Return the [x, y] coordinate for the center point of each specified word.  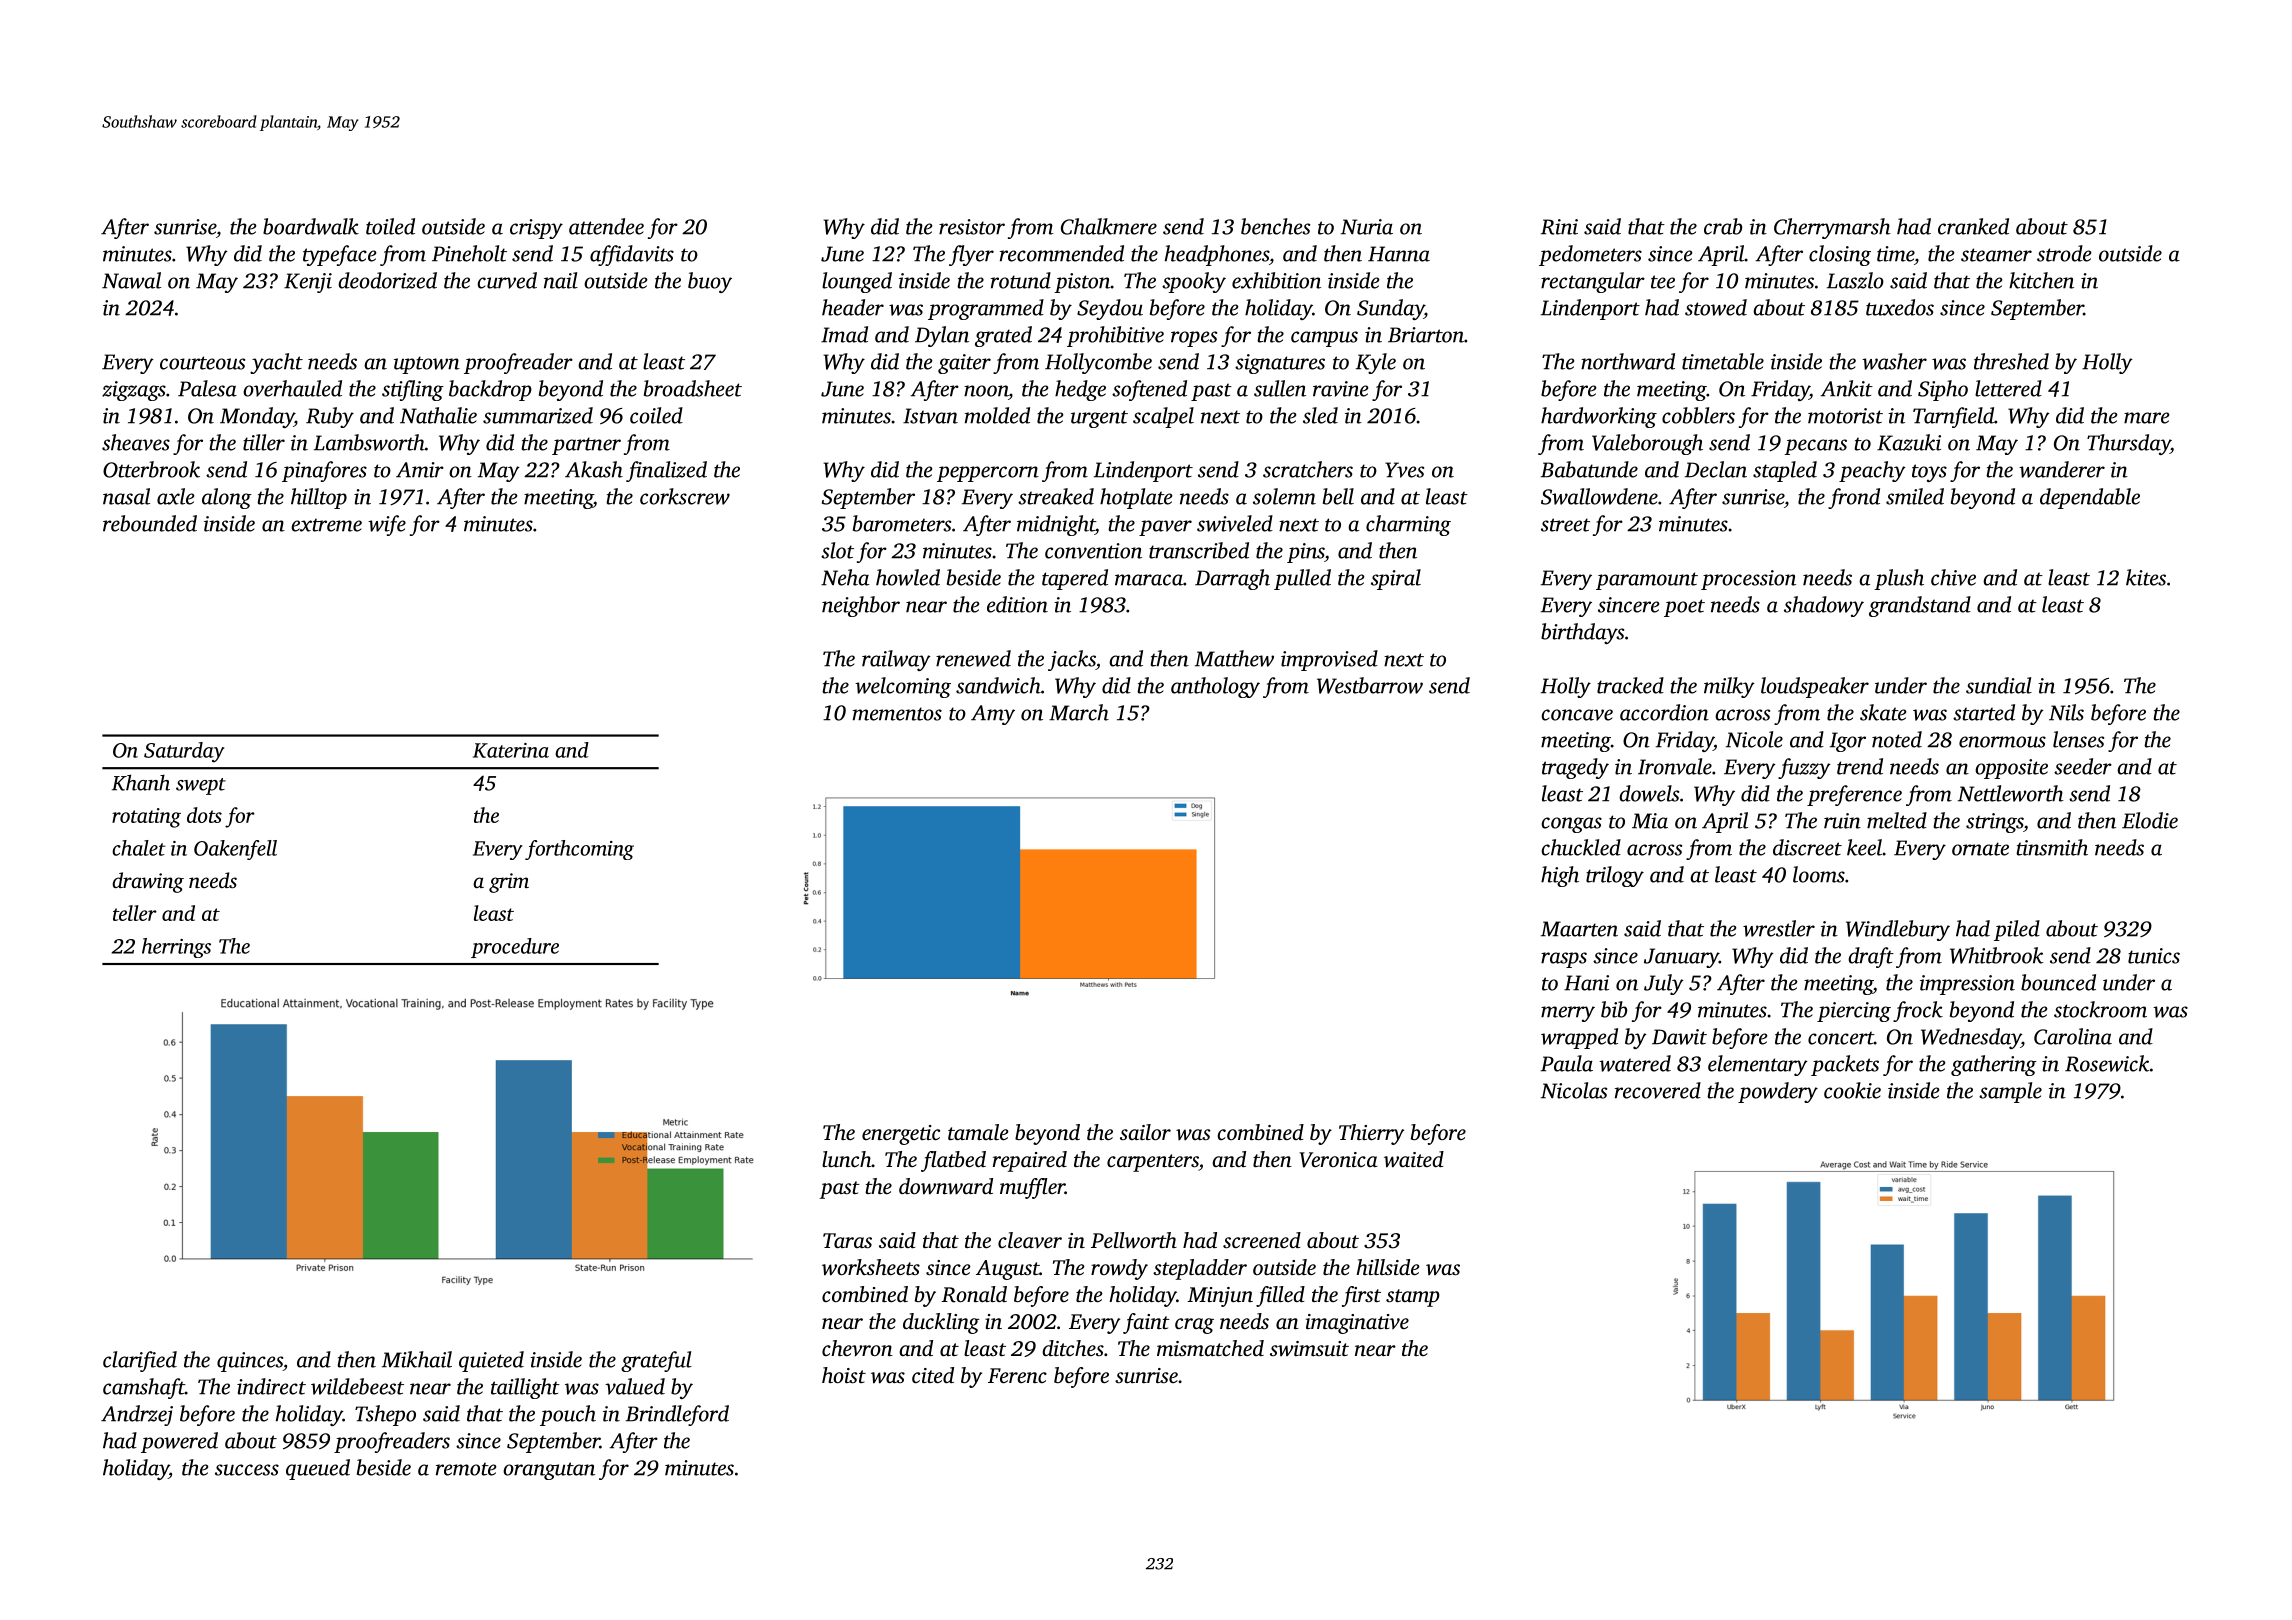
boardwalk [311, 226]
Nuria [1367, 227]
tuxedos [1900, 307]
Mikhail [417, 1359]
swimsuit [1309, 1348]
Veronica [1338, 1160]
